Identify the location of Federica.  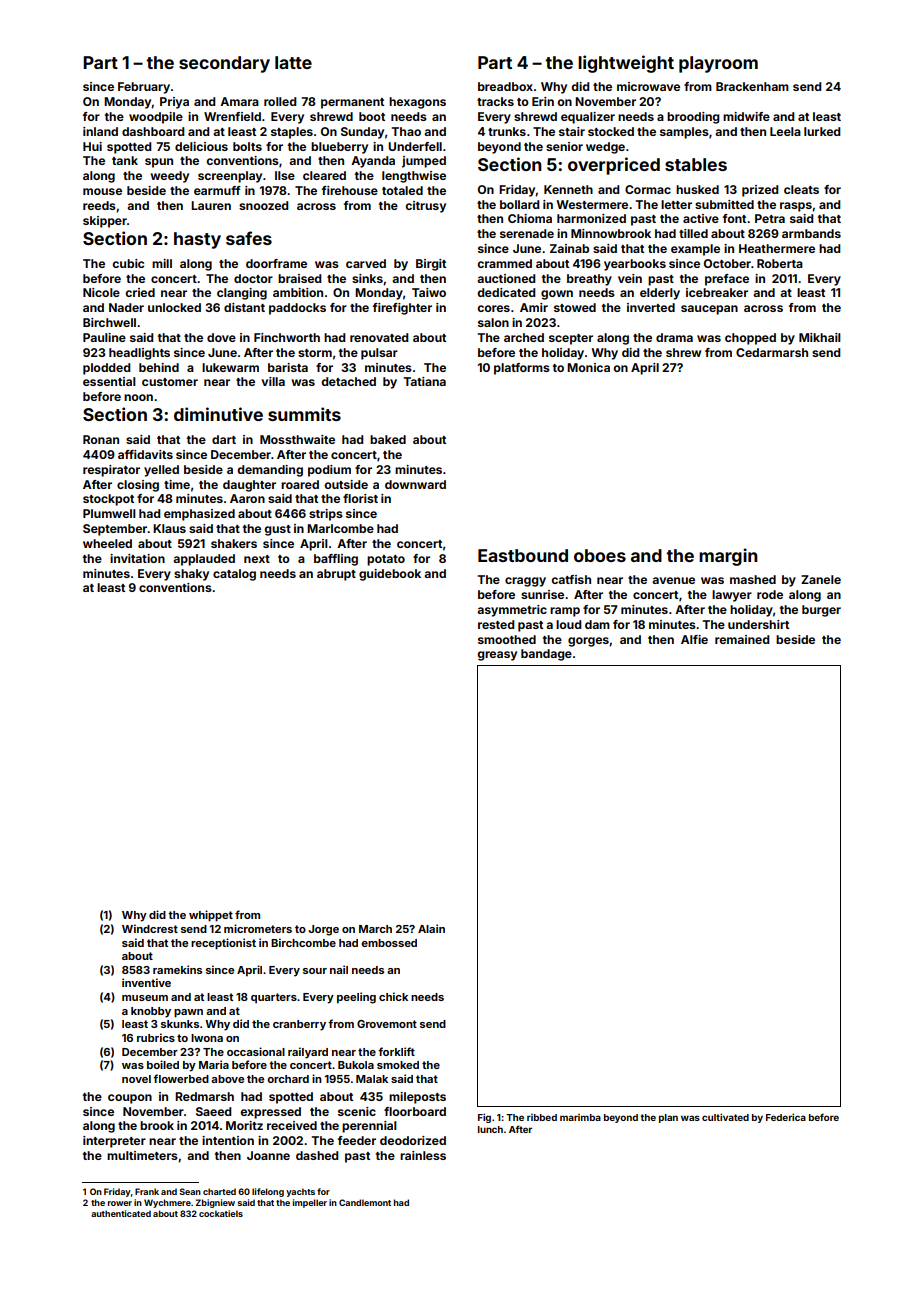
(786, 1117).
